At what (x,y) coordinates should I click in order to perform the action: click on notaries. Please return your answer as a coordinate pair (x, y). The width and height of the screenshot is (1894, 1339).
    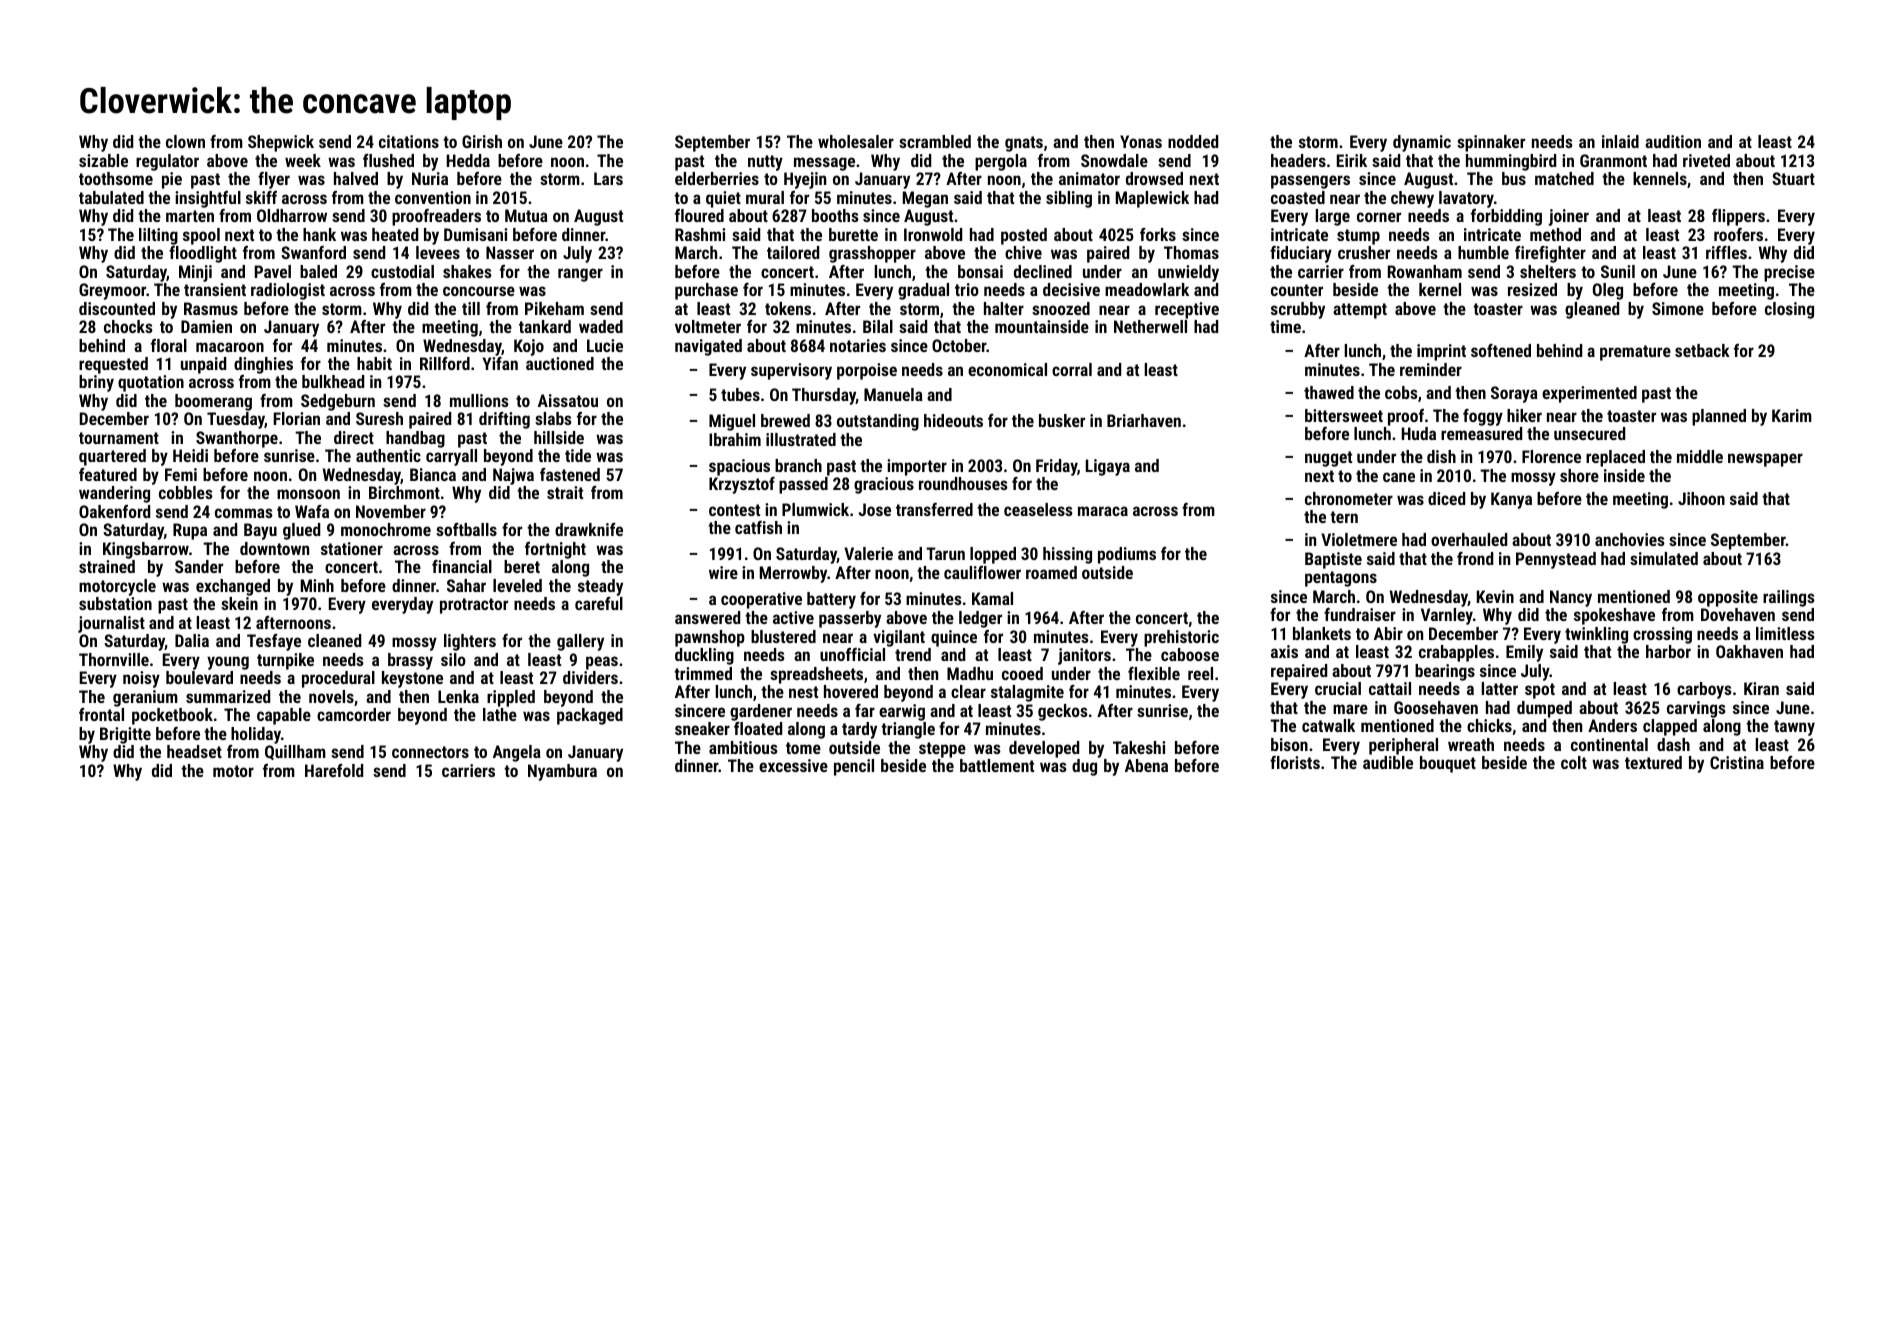
    Looking at the image, I should click on (858, 345).
